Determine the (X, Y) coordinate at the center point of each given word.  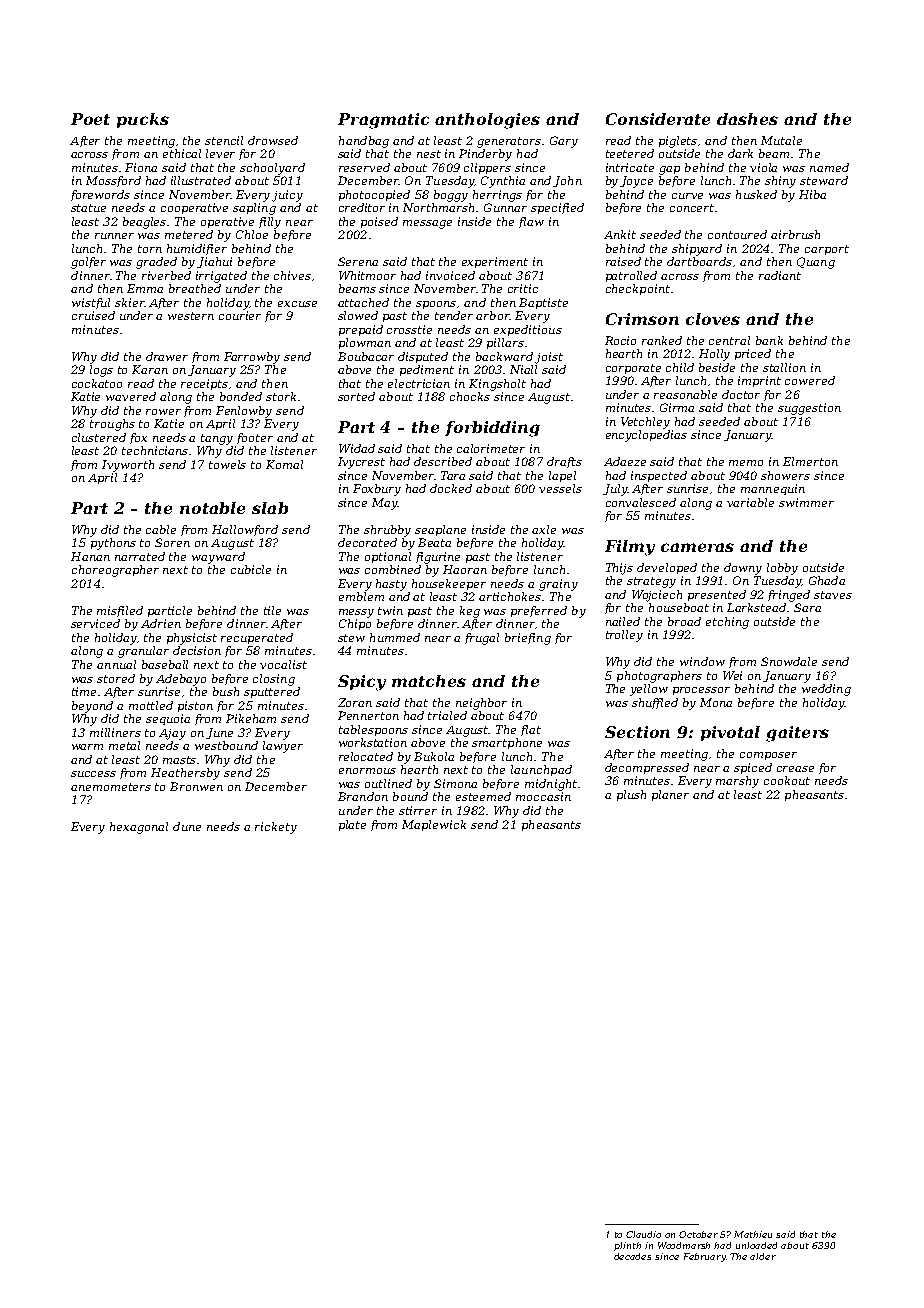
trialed (447, 715)
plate (352, 825)
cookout (787, 780)
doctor (741, 394)
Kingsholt (497, 385)
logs (101, 371)
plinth (627, 1246)
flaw (531, 222)
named (829, 167)
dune (187, 826)
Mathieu (753, 1234)
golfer (88, 263)
